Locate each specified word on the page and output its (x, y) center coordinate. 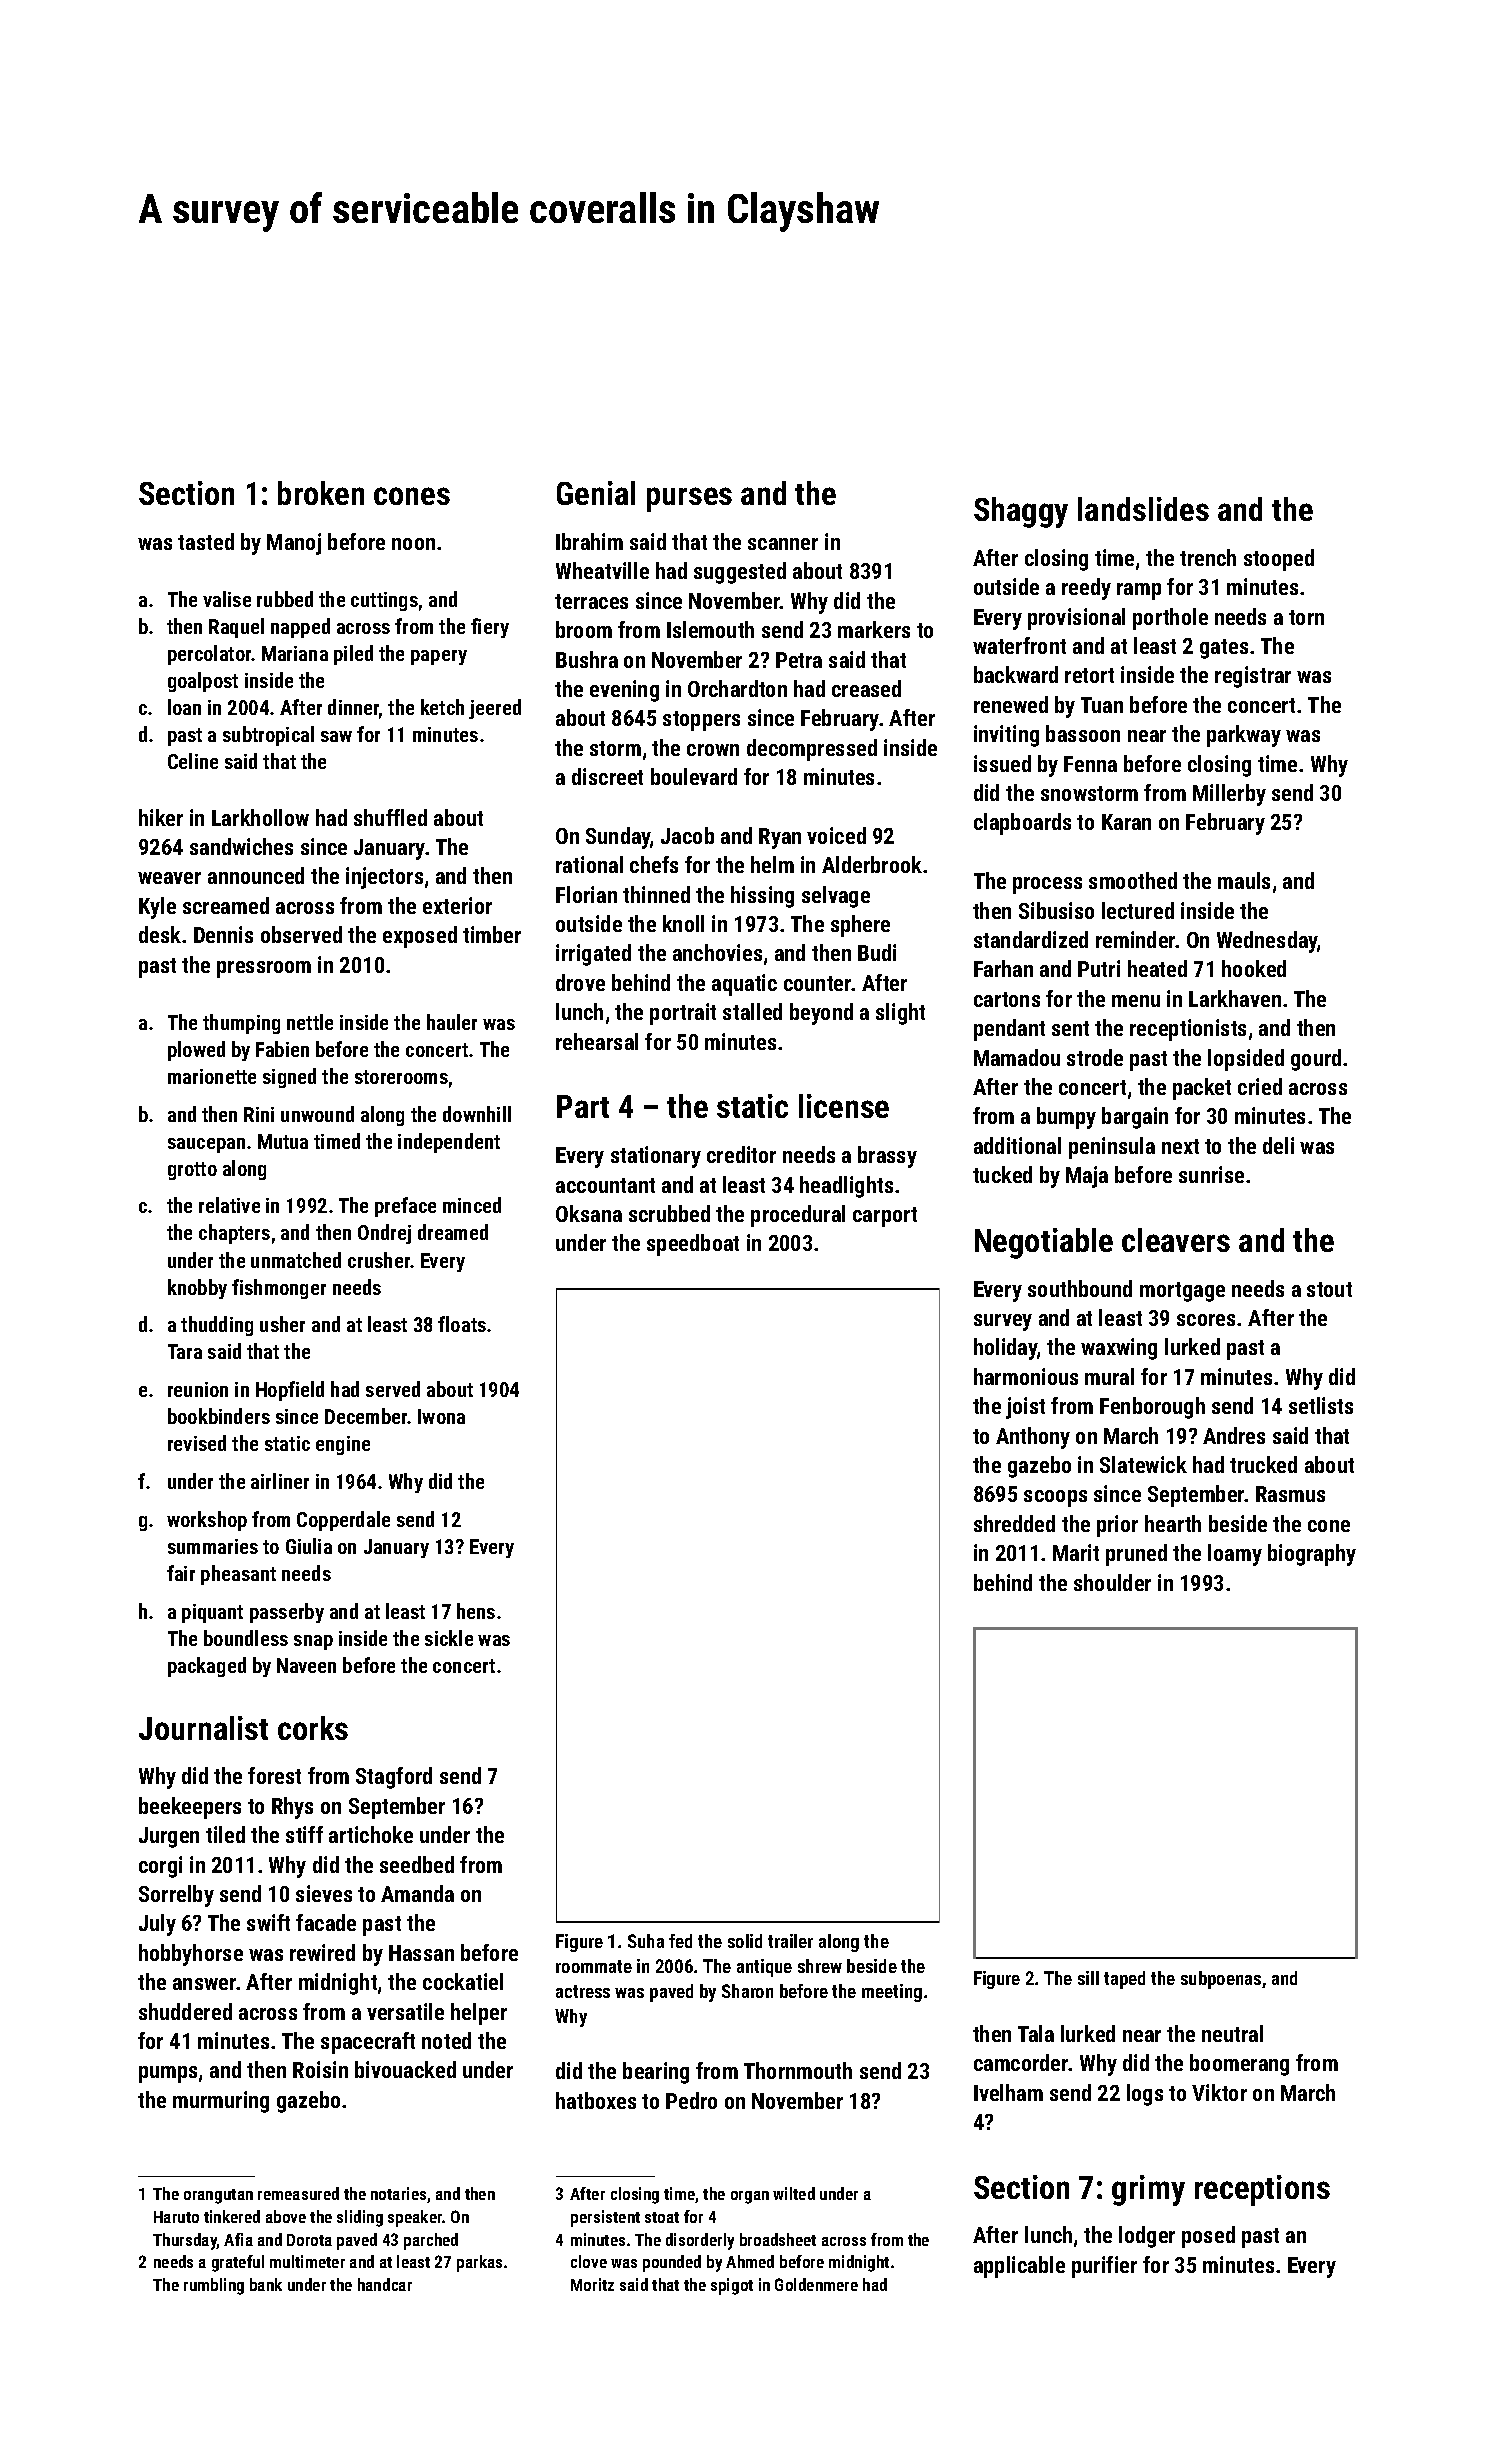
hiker (161, 817)
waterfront (1019, 645)
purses (689, 499)
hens (476, 1611)
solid (745, 1941)
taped (1124, 1980)
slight (900, 1014)
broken (321, 493)
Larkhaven (1235, 998)
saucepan (206, 1145)
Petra (799, 660)
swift (268, 1922)
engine (343, 1445)
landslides (1143, 509)
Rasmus (1290, 1494)
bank (266, 2284)
